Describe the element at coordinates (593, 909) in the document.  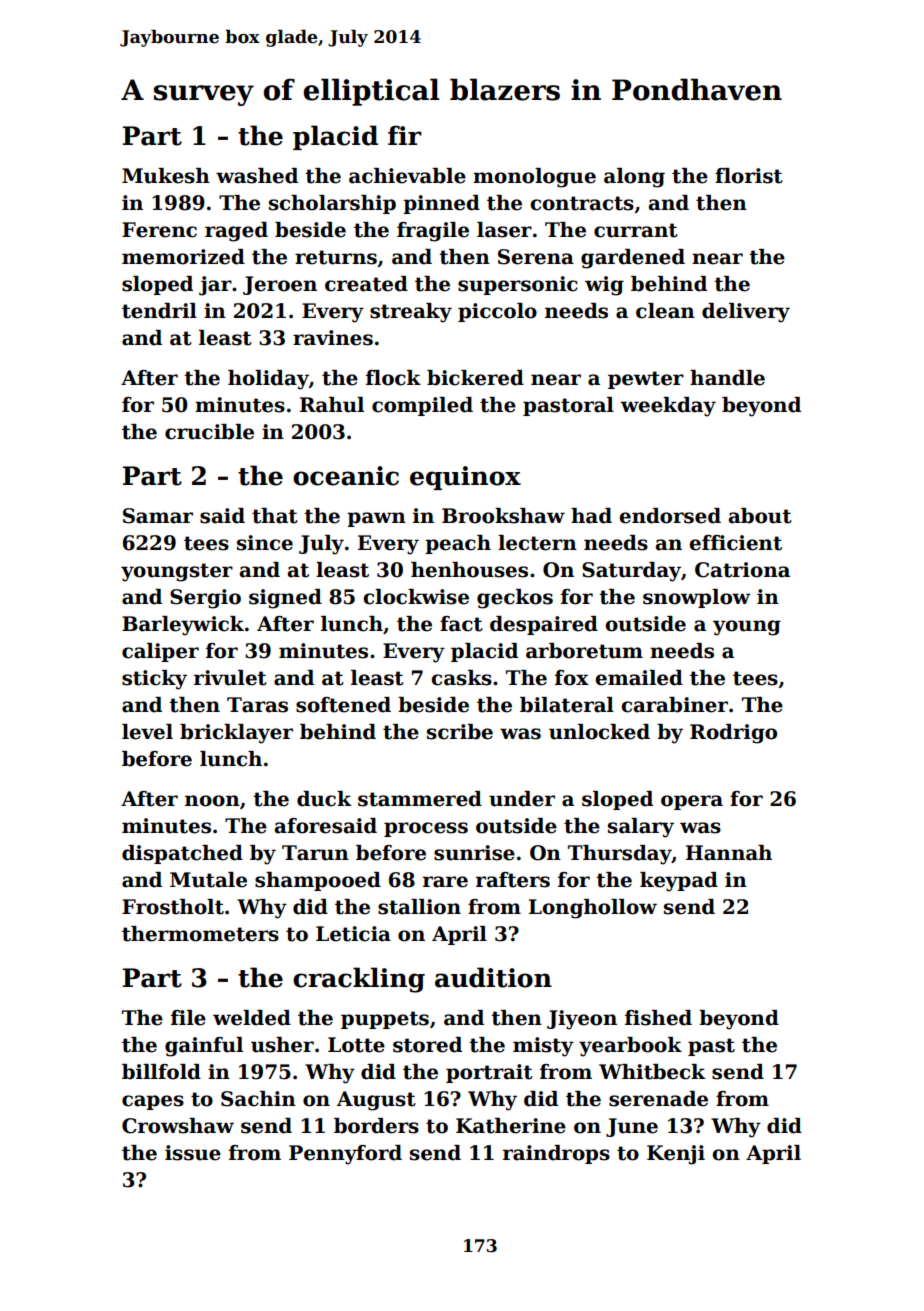
I see `Longhollow` at that location.
